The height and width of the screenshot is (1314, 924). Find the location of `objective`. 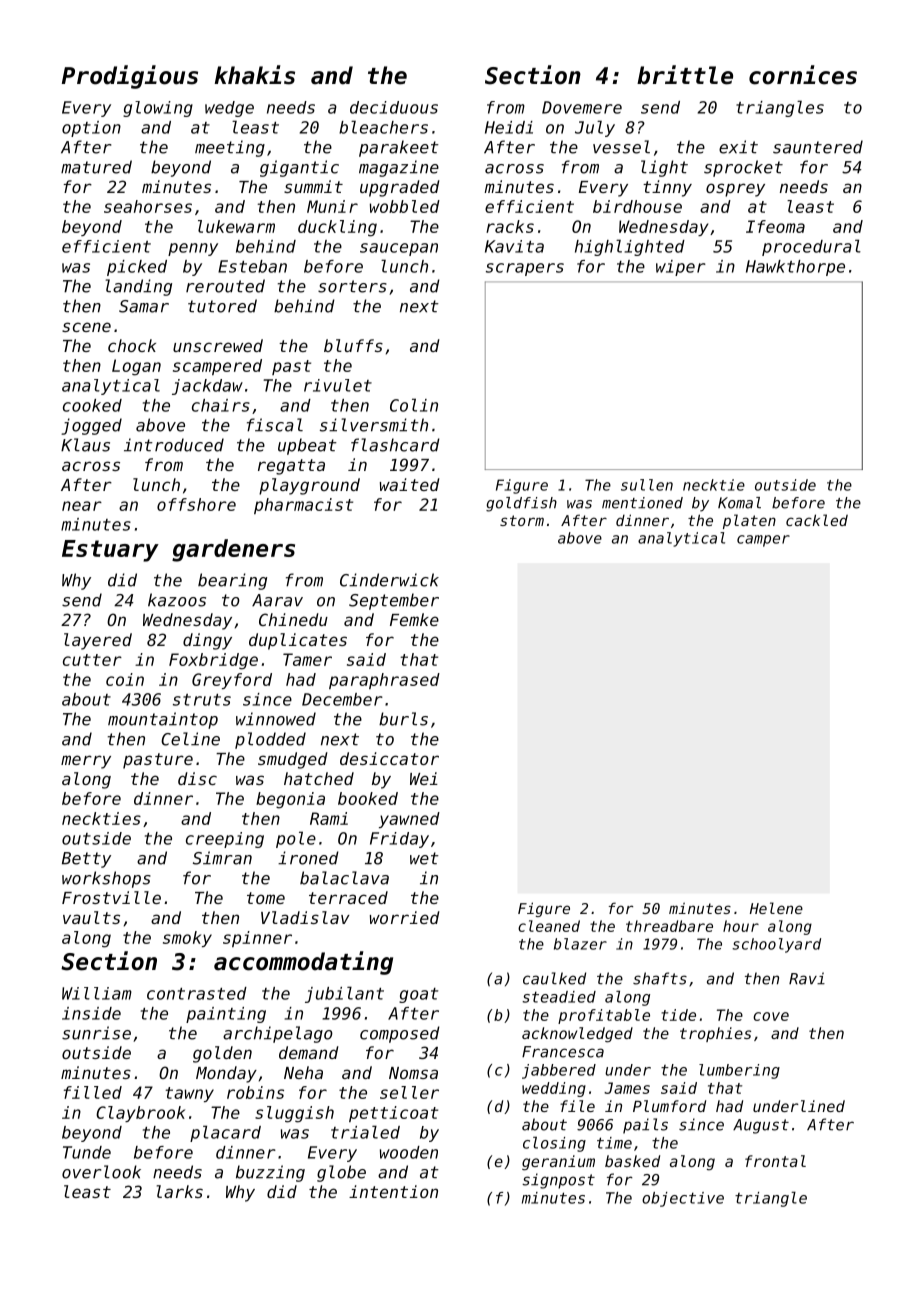

objective is located at coordinates (683, 1199).
